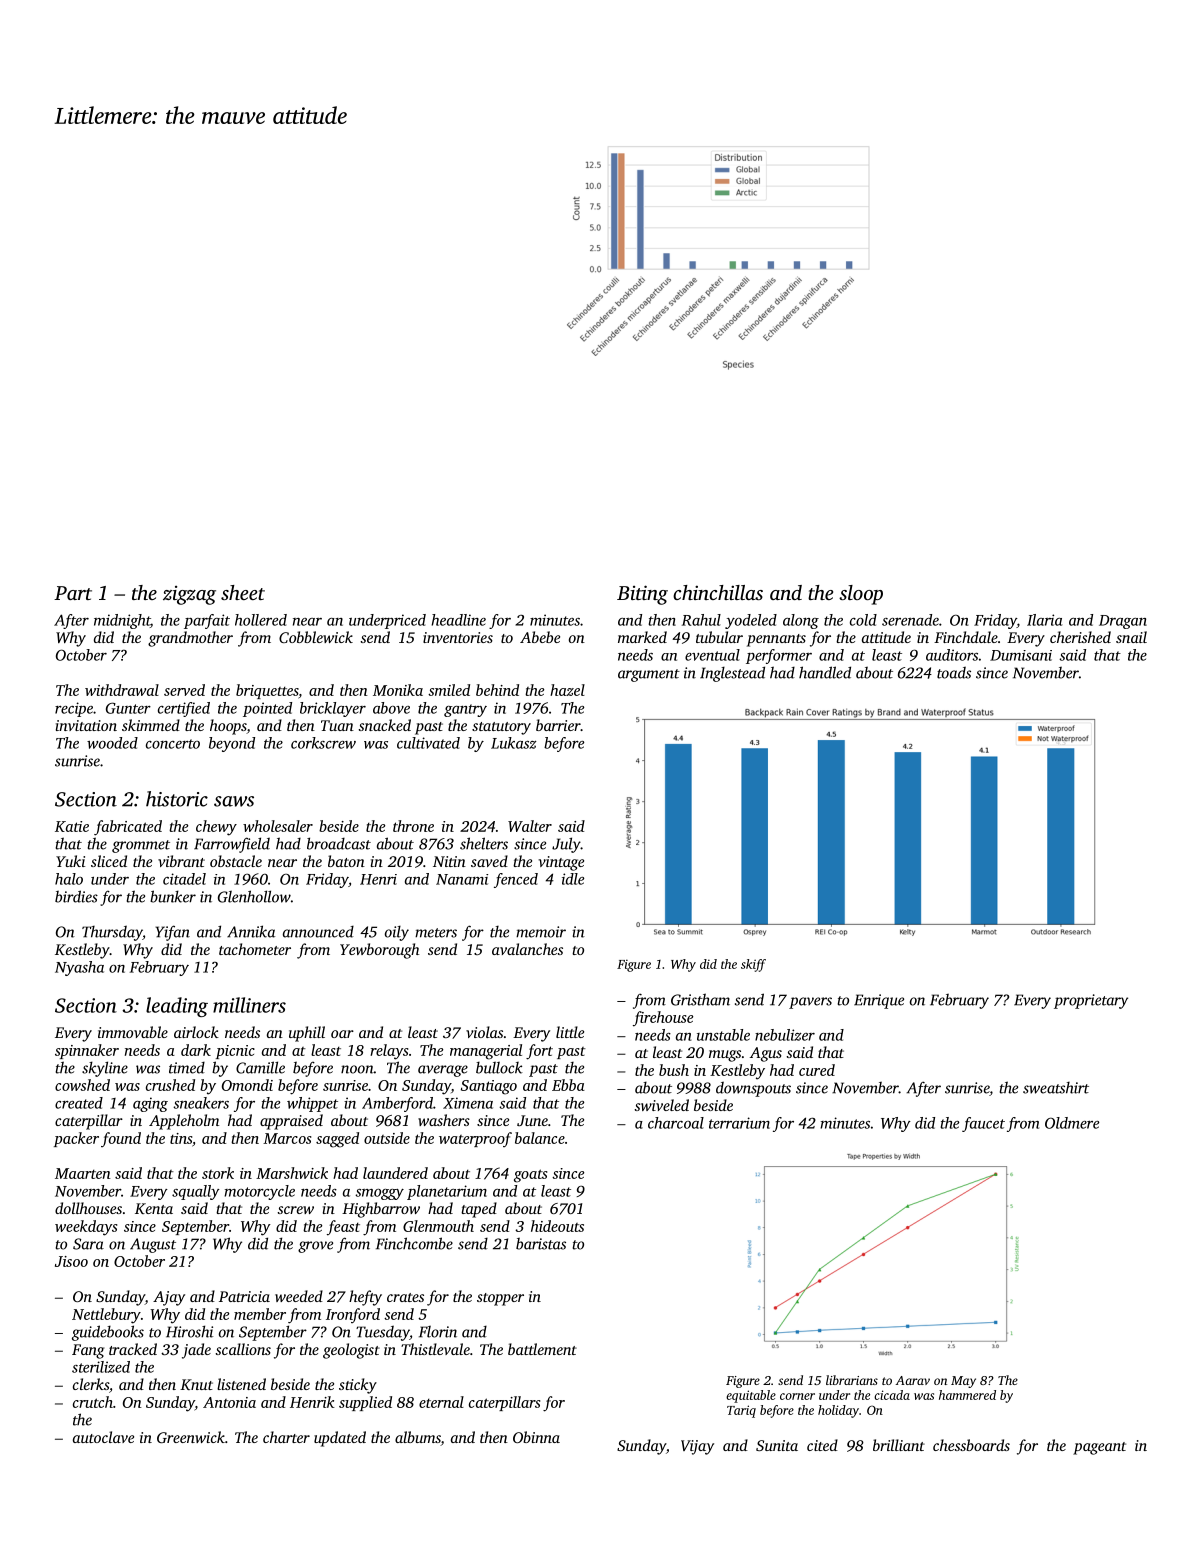 This screenshot has height=1556, width=1202. I want to click on announced, so click(318, 932).
